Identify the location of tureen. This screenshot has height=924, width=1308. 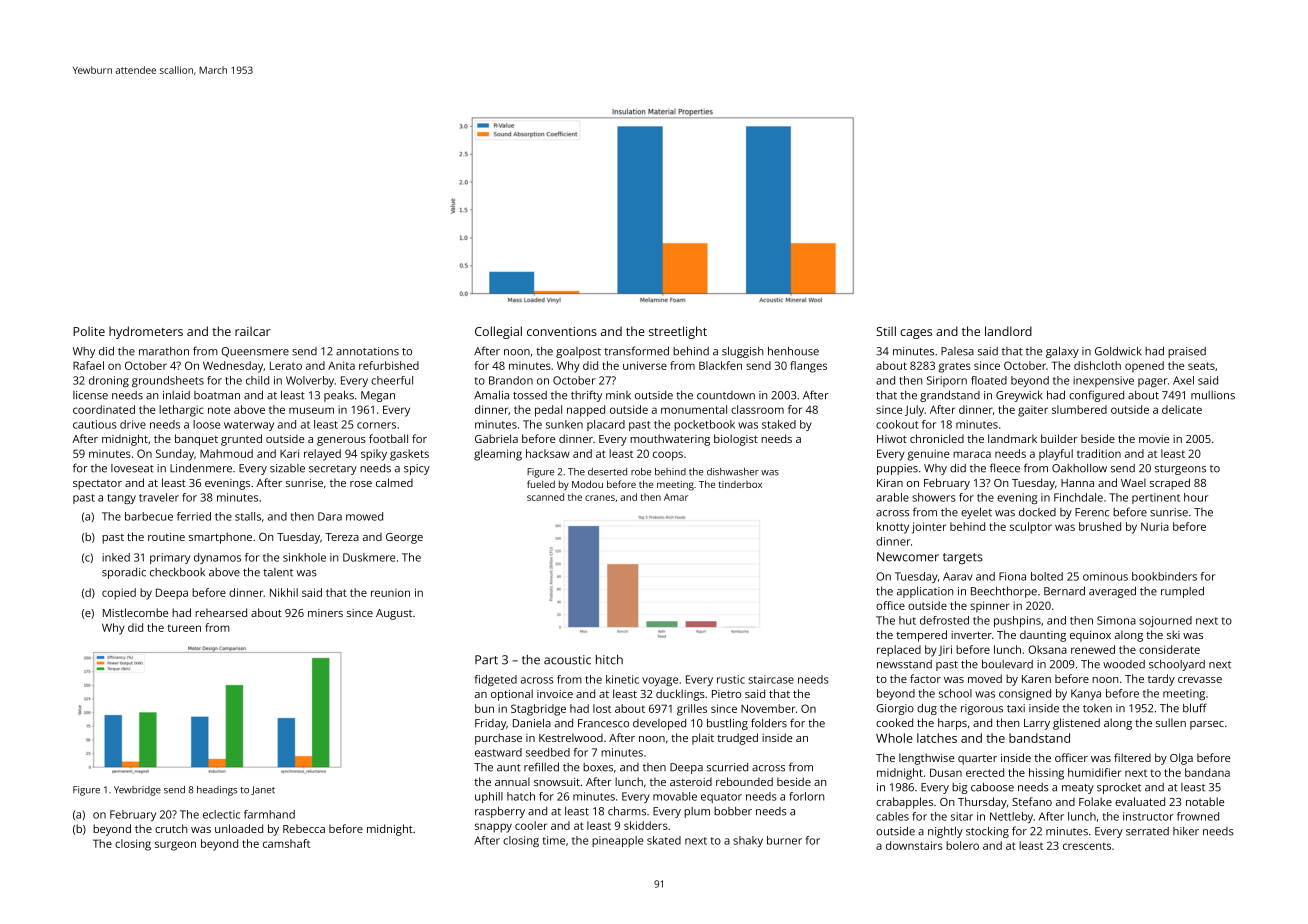
(184, 628).
